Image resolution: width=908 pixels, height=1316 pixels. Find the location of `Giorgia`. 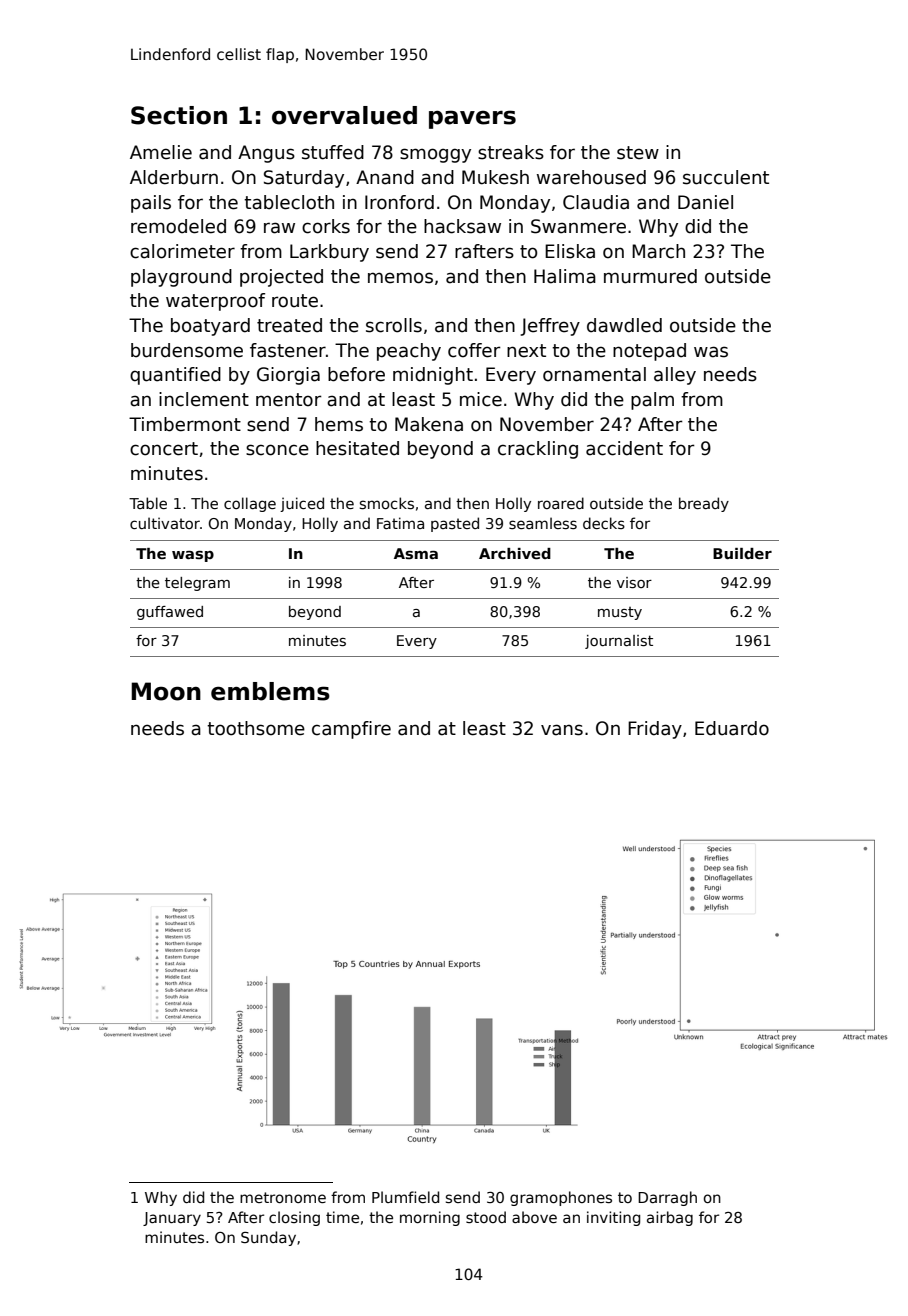

Giorgia is located at coordinates (288, 376).
